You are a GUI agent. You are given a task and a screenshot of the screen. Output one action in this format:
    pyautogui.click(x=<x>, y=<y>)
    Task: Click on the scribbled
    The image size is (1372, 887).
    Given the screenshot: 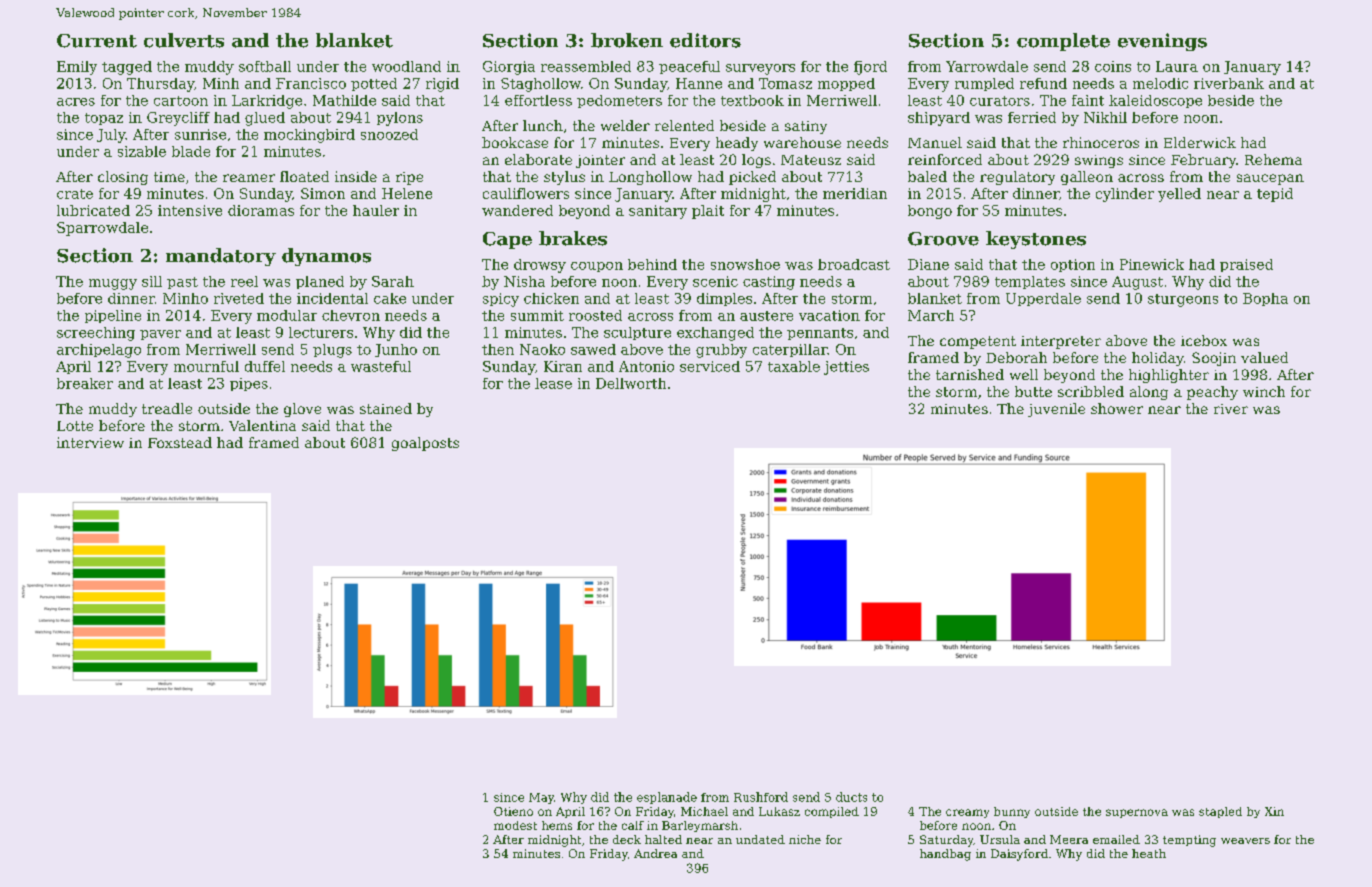 What is the action you would take?
    pyautogui.click(x=1091, y=391)
